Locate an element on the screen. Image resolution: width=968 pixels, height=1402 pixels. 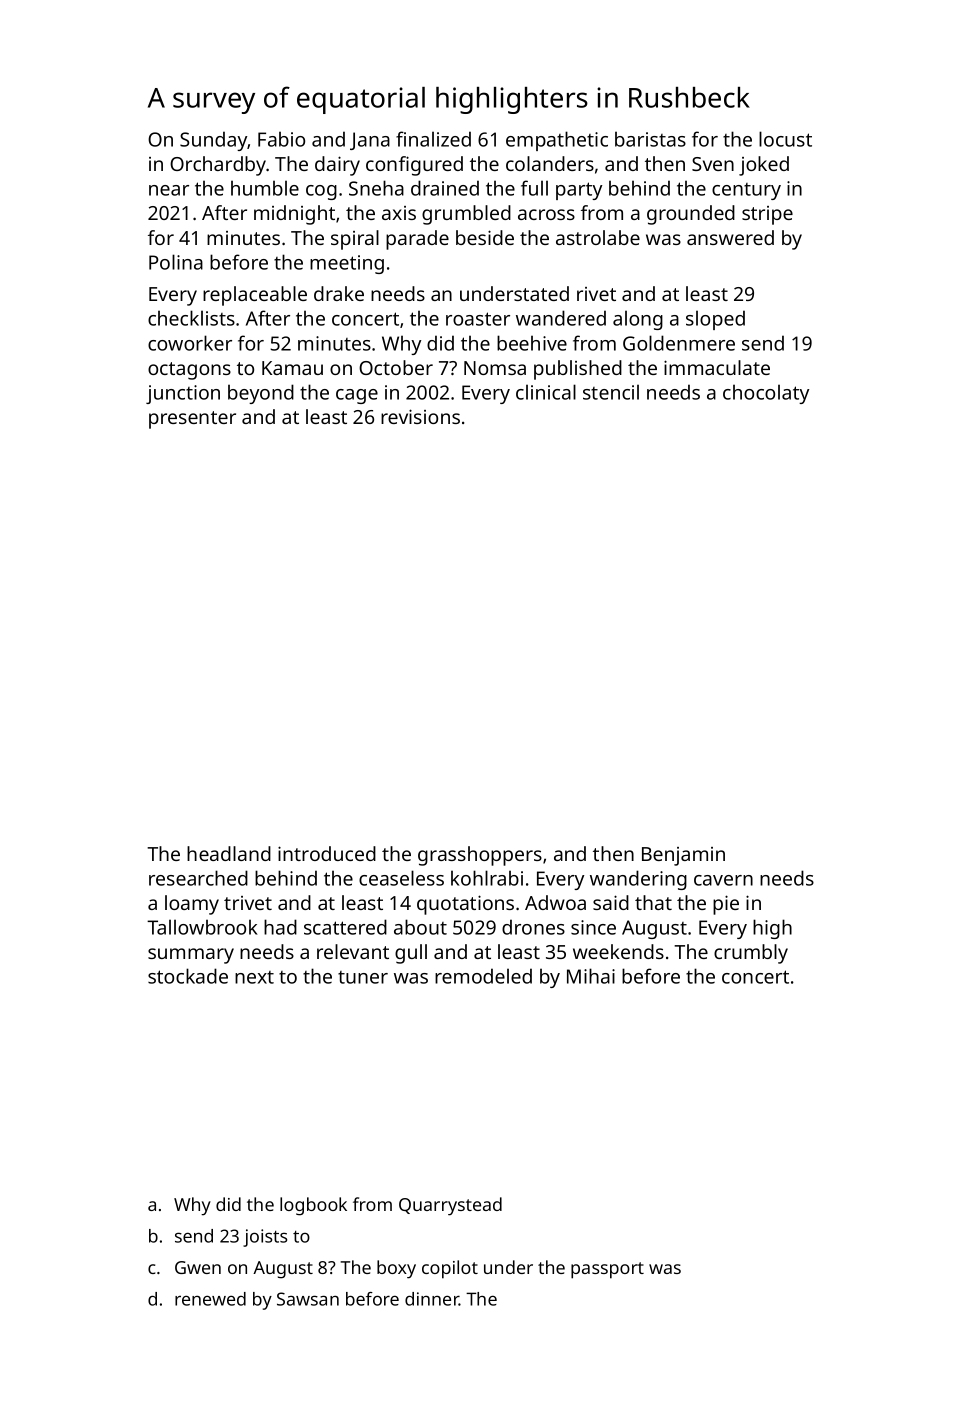
crumbly is located at coordinates (751, 954).
